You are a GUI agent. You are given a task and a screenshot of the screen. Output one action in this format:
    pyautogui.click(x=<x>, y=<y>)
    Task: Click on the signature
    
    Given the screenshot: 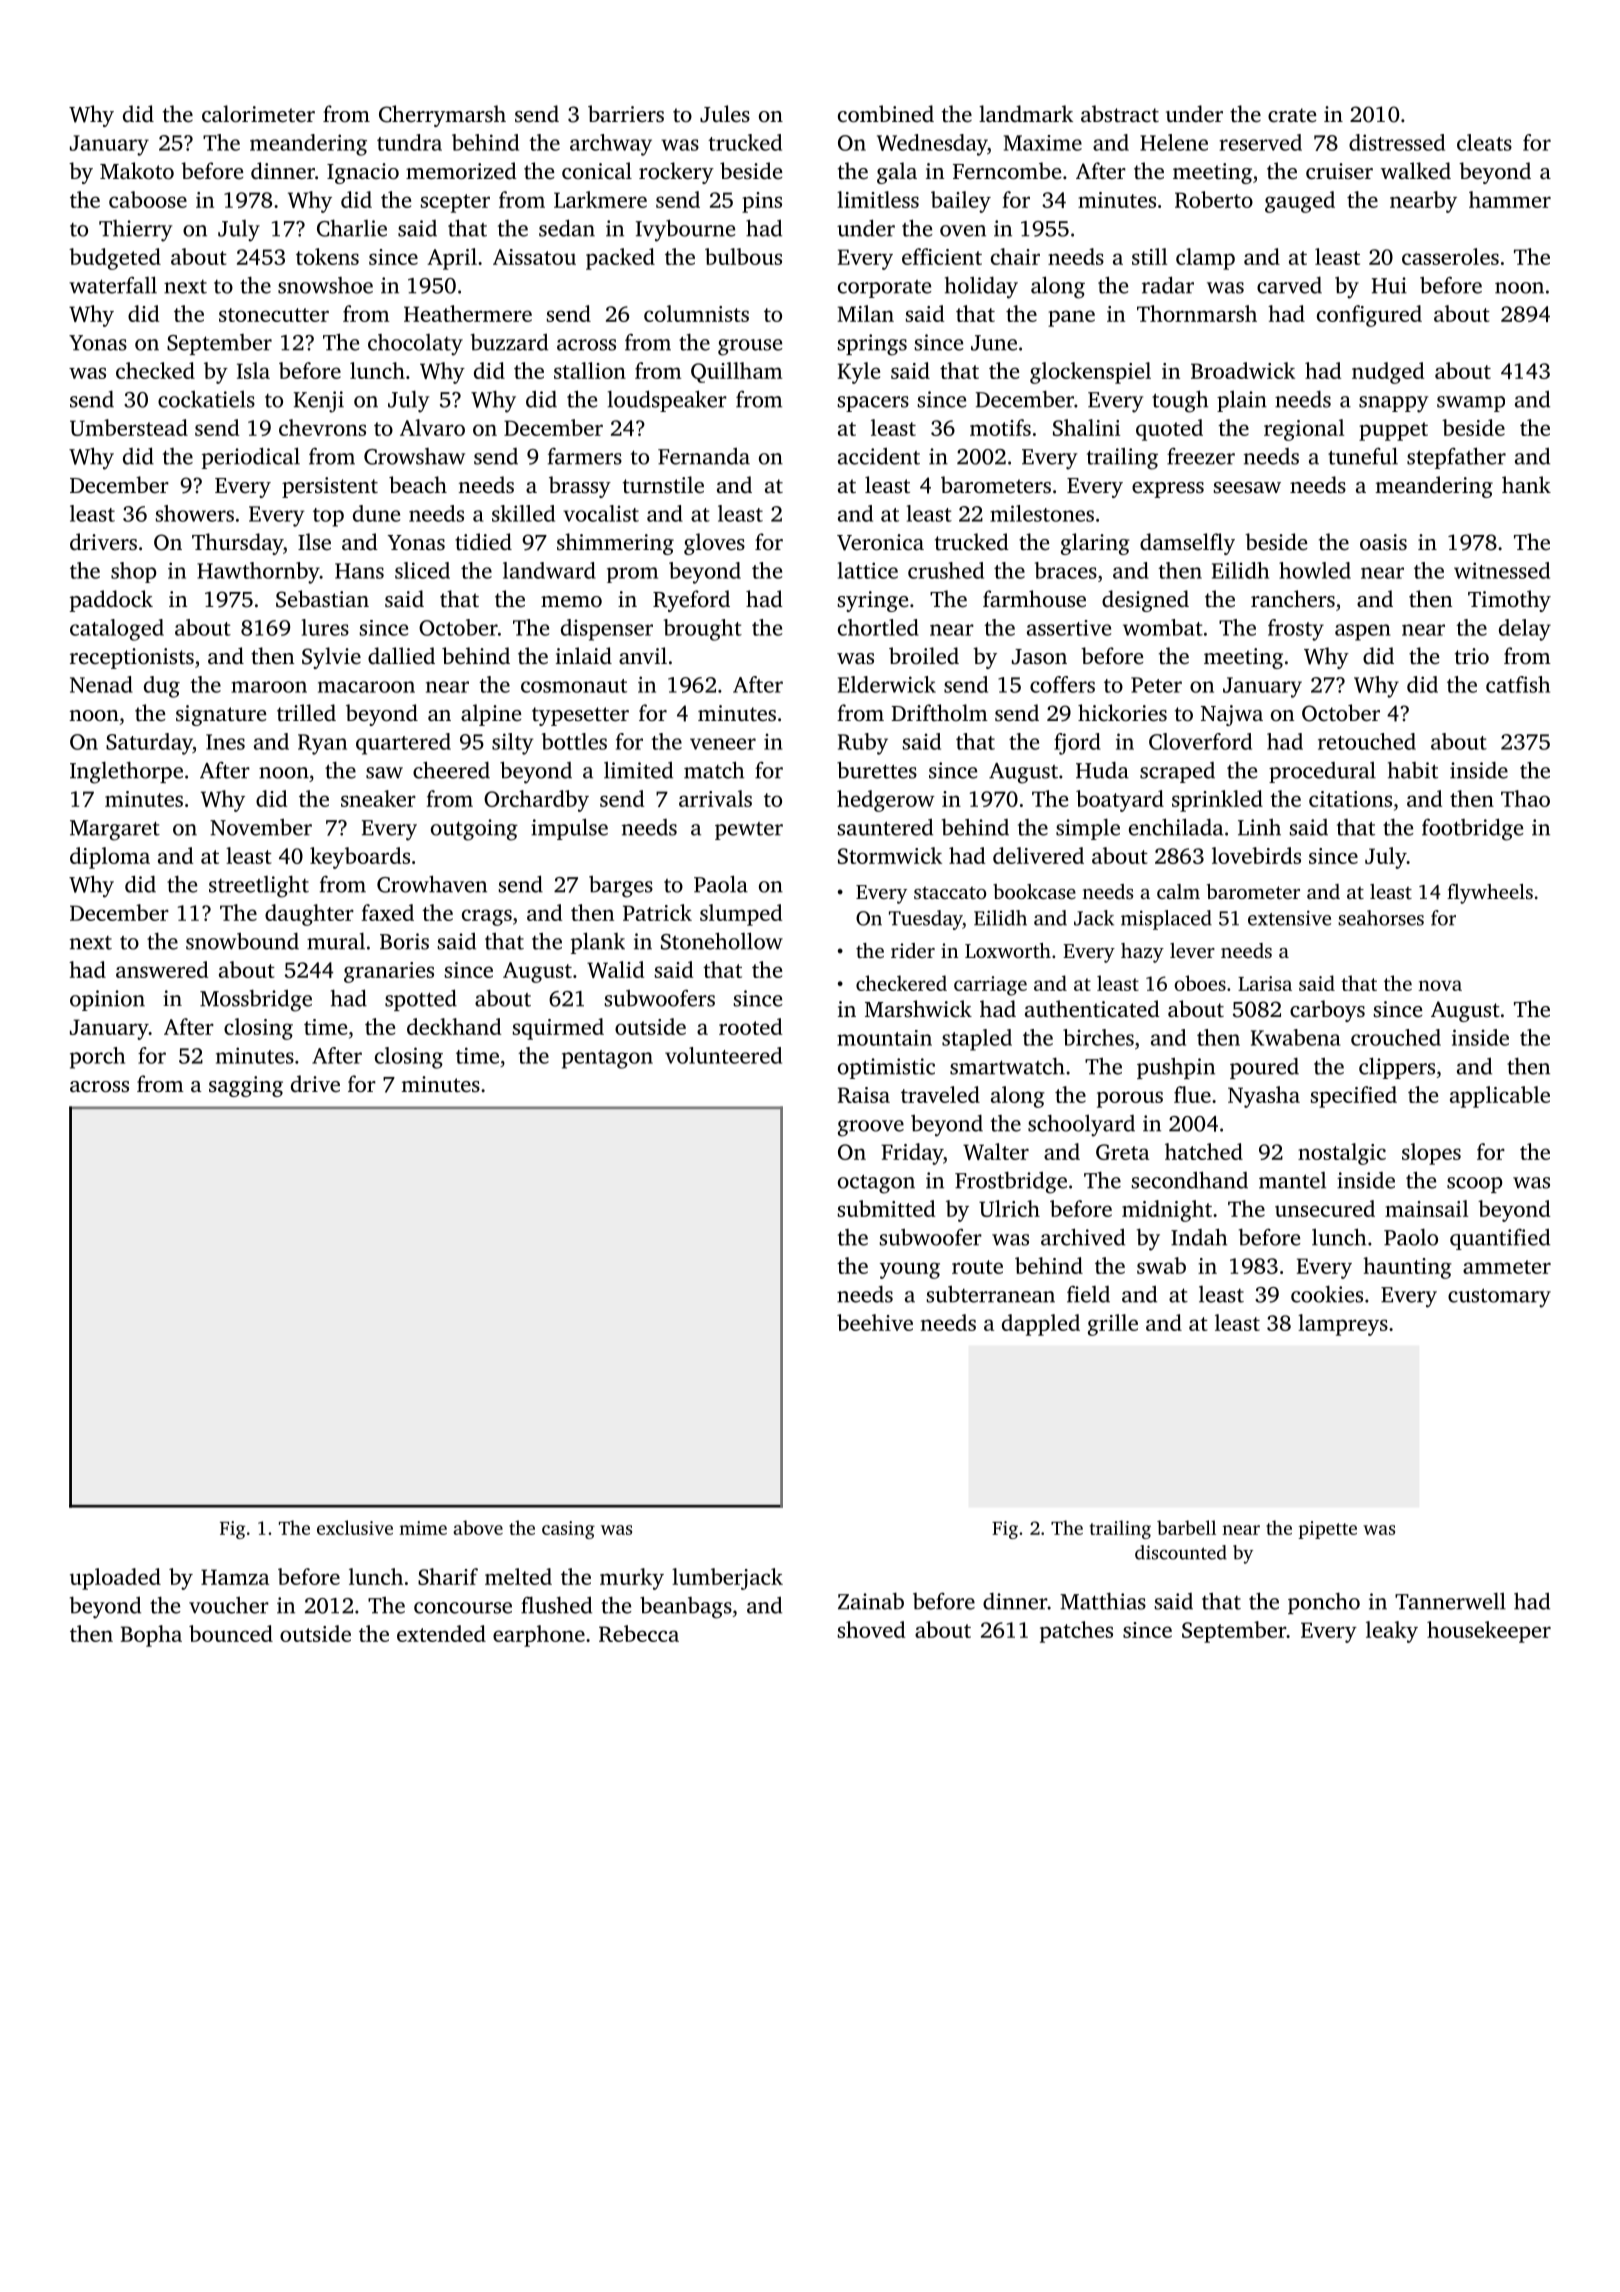 What is the action you would take?
    pyautogui.click(x=221, y=715)
